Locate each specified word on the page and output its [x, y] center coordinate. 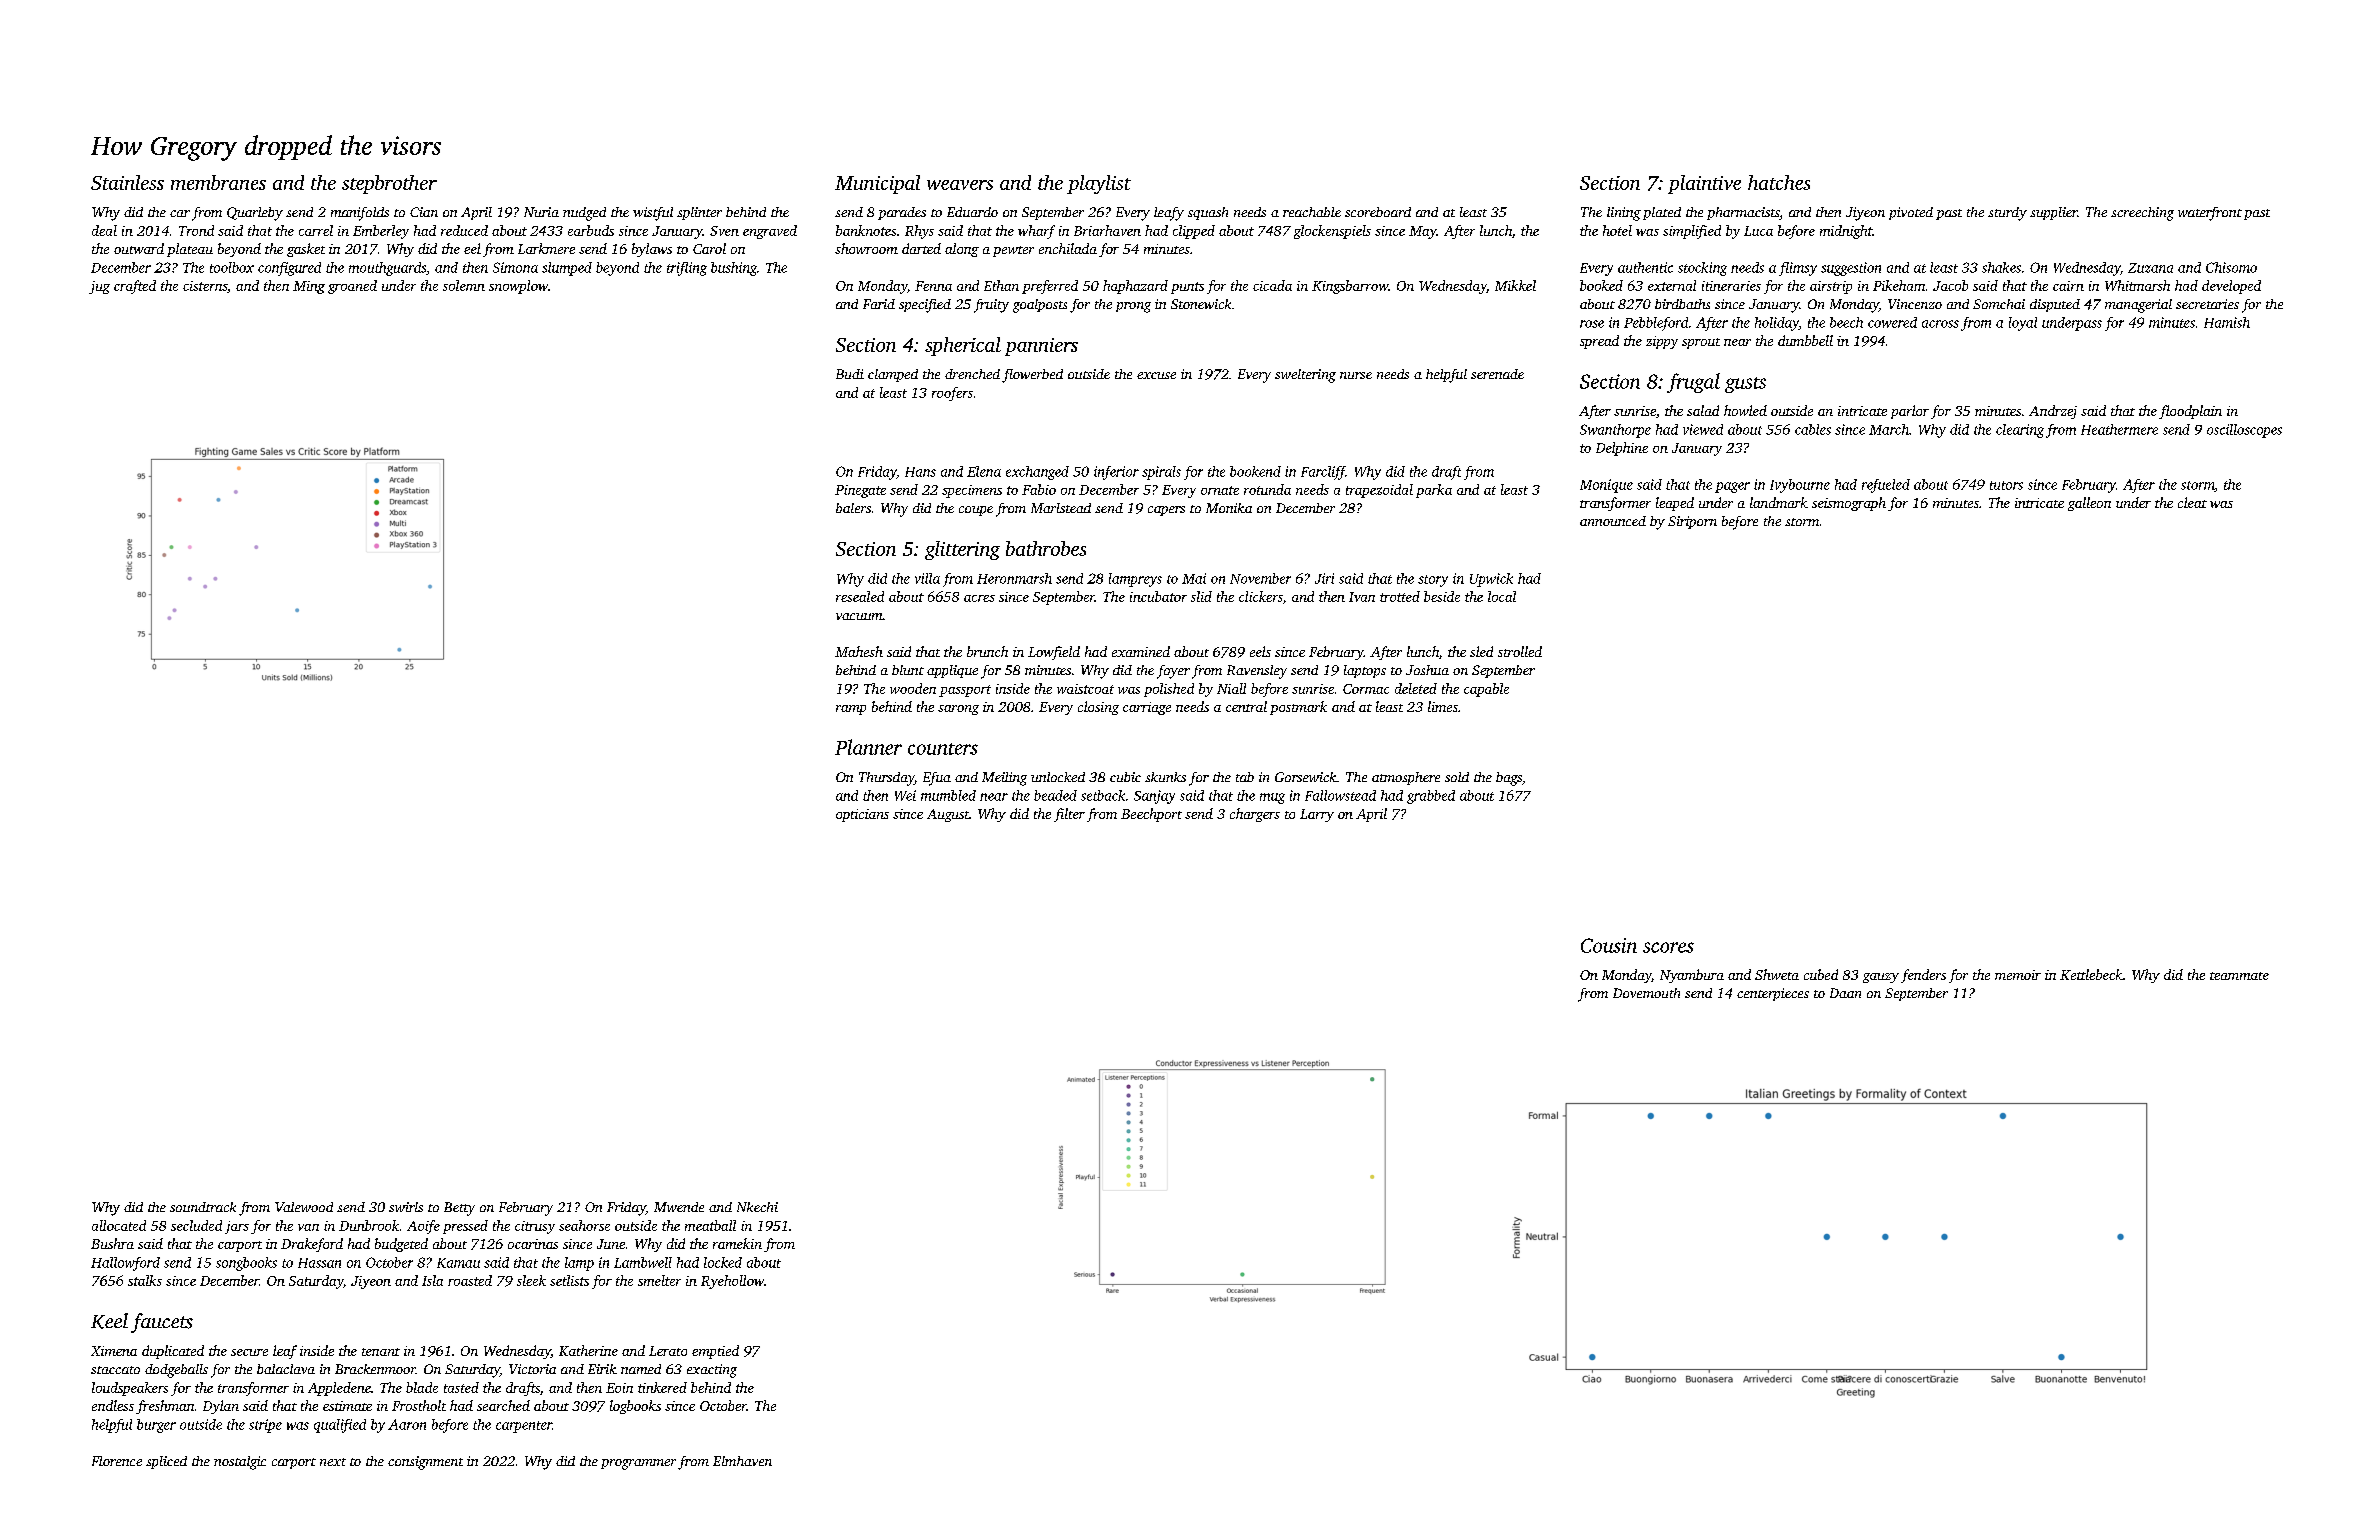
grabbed [1431, 797]
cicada [1272, 285]
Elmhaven [742, 1461]
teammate [2239, 976]
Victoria [532, 1369]
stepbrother [389, 184]
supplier [2053, 213]
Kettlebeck [2091, 974]
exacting [712, 1371]
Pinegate [860, 491]
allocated [119, 1225]
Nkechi [757, 1207]
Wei [905, 795]
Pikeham [1899, 285]
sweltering [1305, 376]
